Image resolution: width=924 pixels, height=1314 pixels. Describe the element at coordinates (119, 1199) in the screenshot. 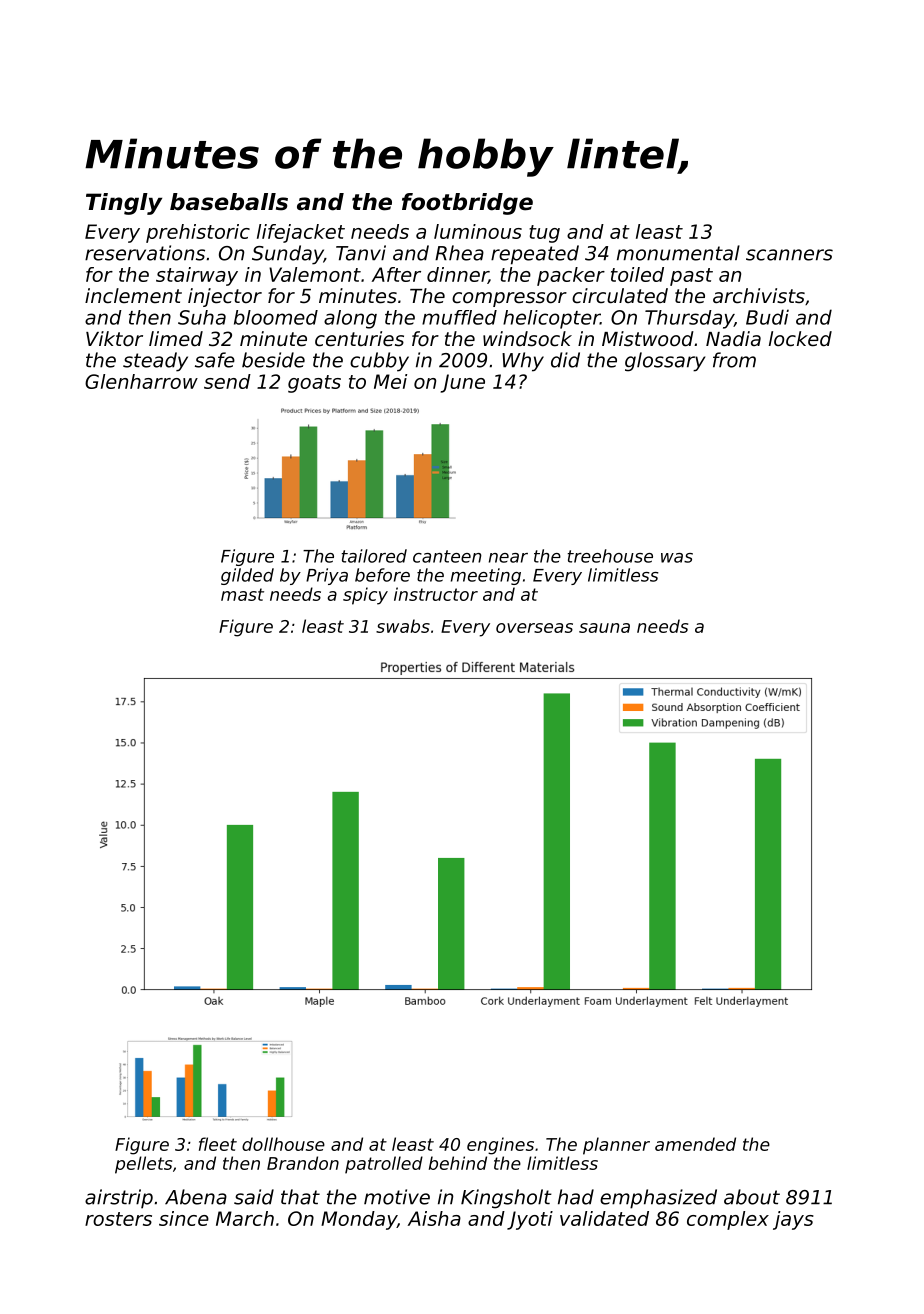

I see `airstrip` at that location.
